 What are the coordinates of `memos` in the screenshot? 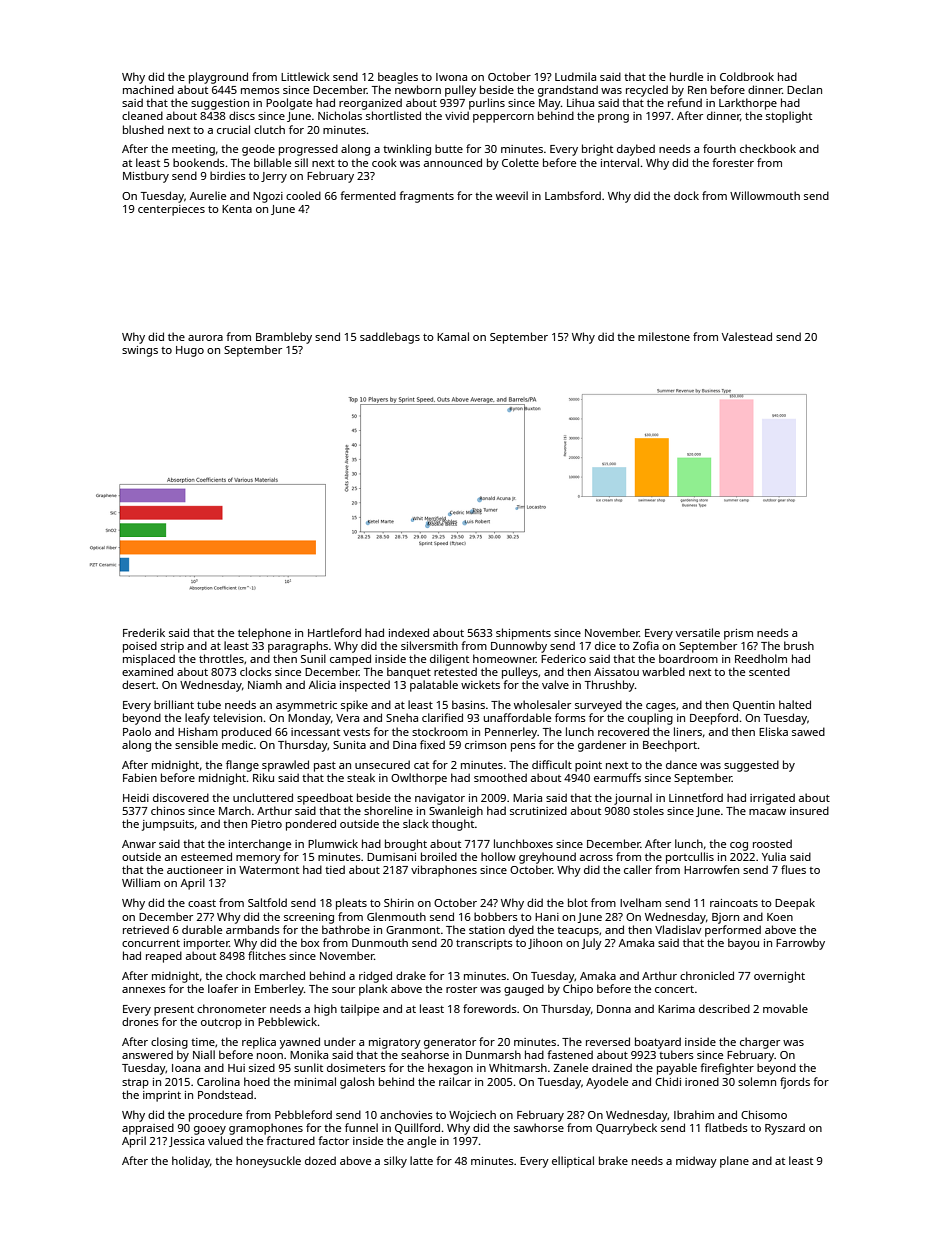 It's located at (260, 91).
